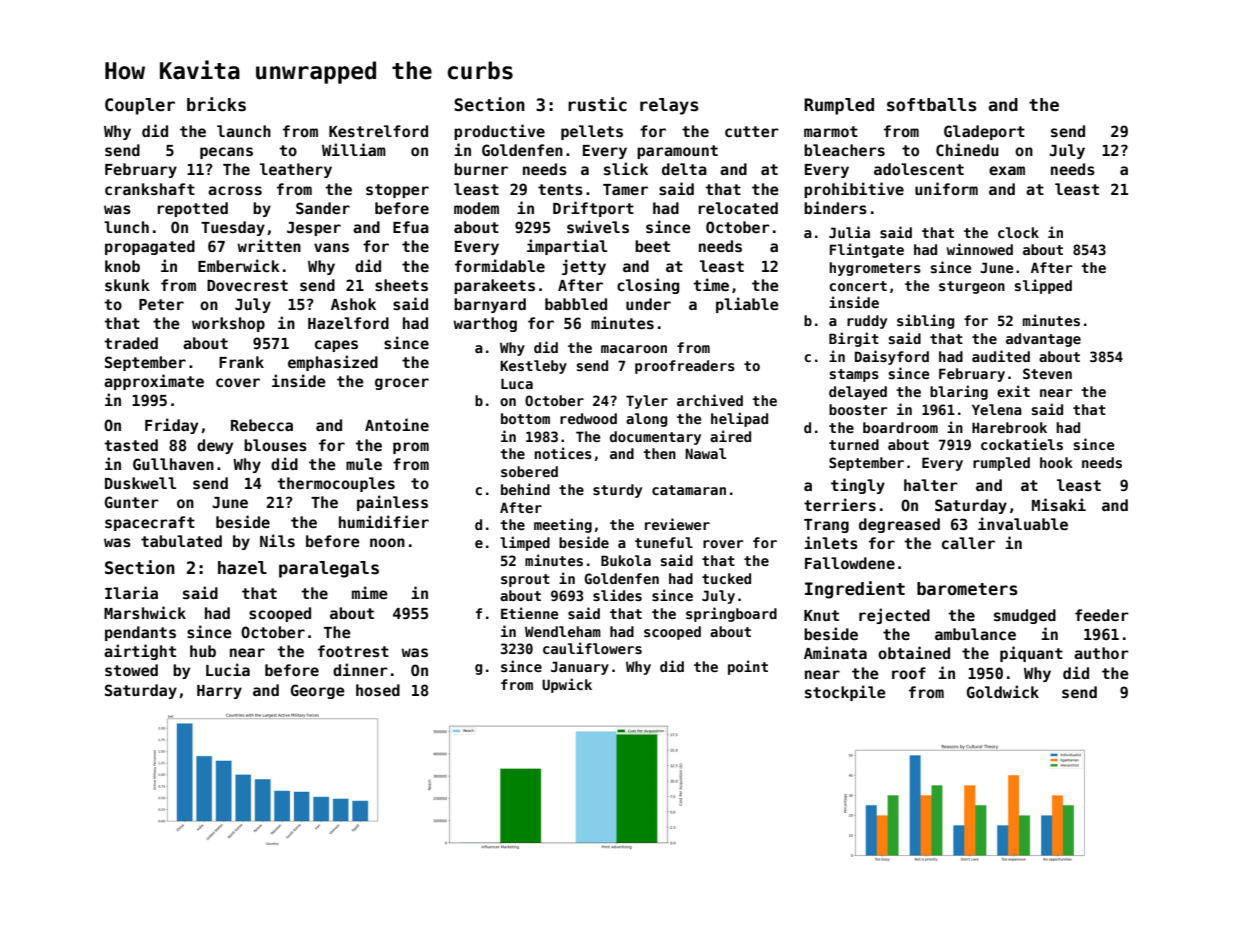 This image has height=952, width=1233. Describe the element at coordinates (875, 269) in the image. I see `hygrometers` at that location.
